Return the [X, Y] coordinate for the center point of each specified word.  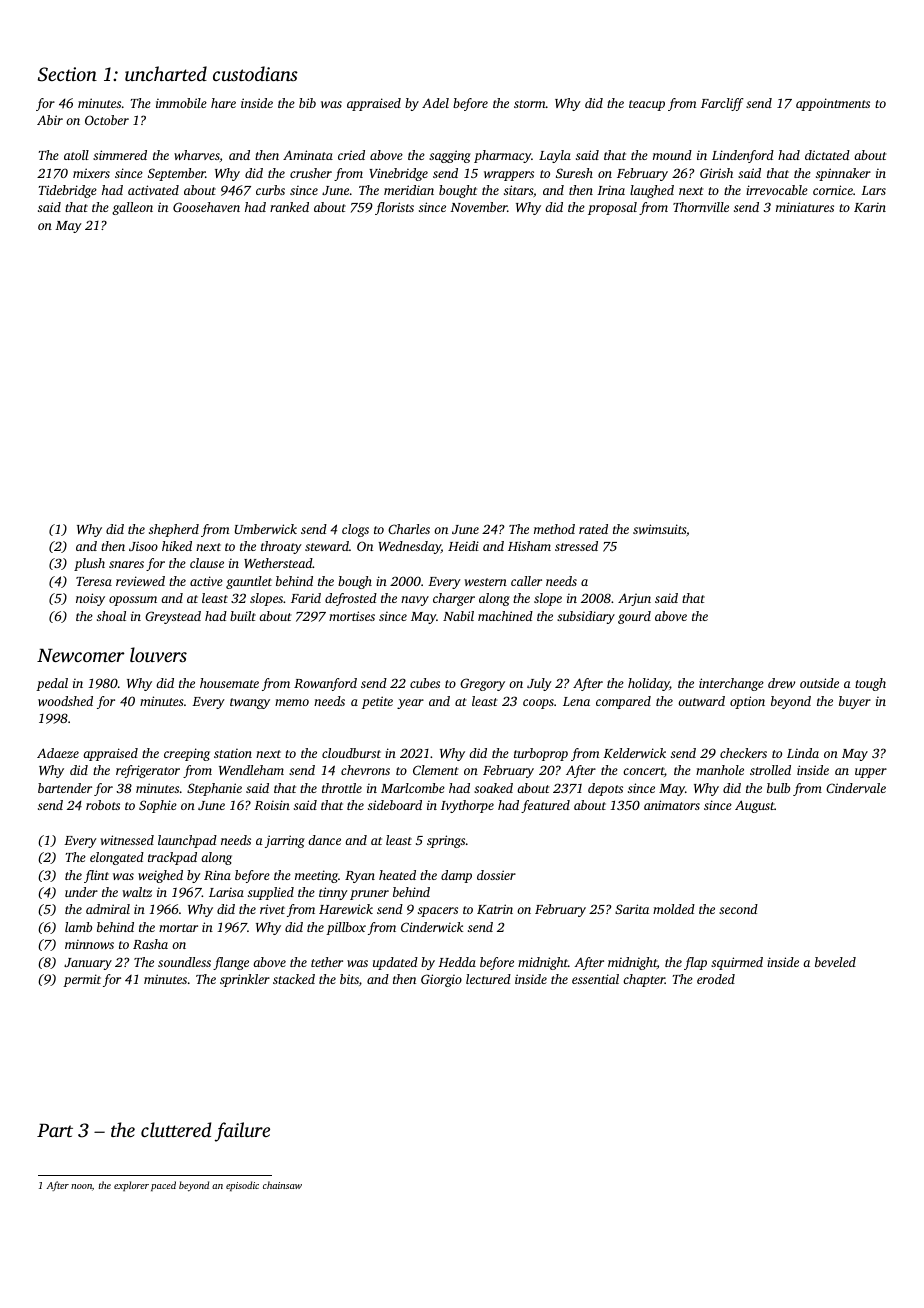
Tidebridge [67, 191]
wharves [197, 155]
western [485, 582]
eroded [716, 979]
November [478, 207]
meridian [409, 190]
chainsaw [282, 1185]
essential [595, 979]
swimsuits [659, 529]
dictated [827, 155]
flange [231, 963]
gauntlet [249, 582]
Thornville [701, 207]
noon [81, 1186]
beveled [835, 962]
